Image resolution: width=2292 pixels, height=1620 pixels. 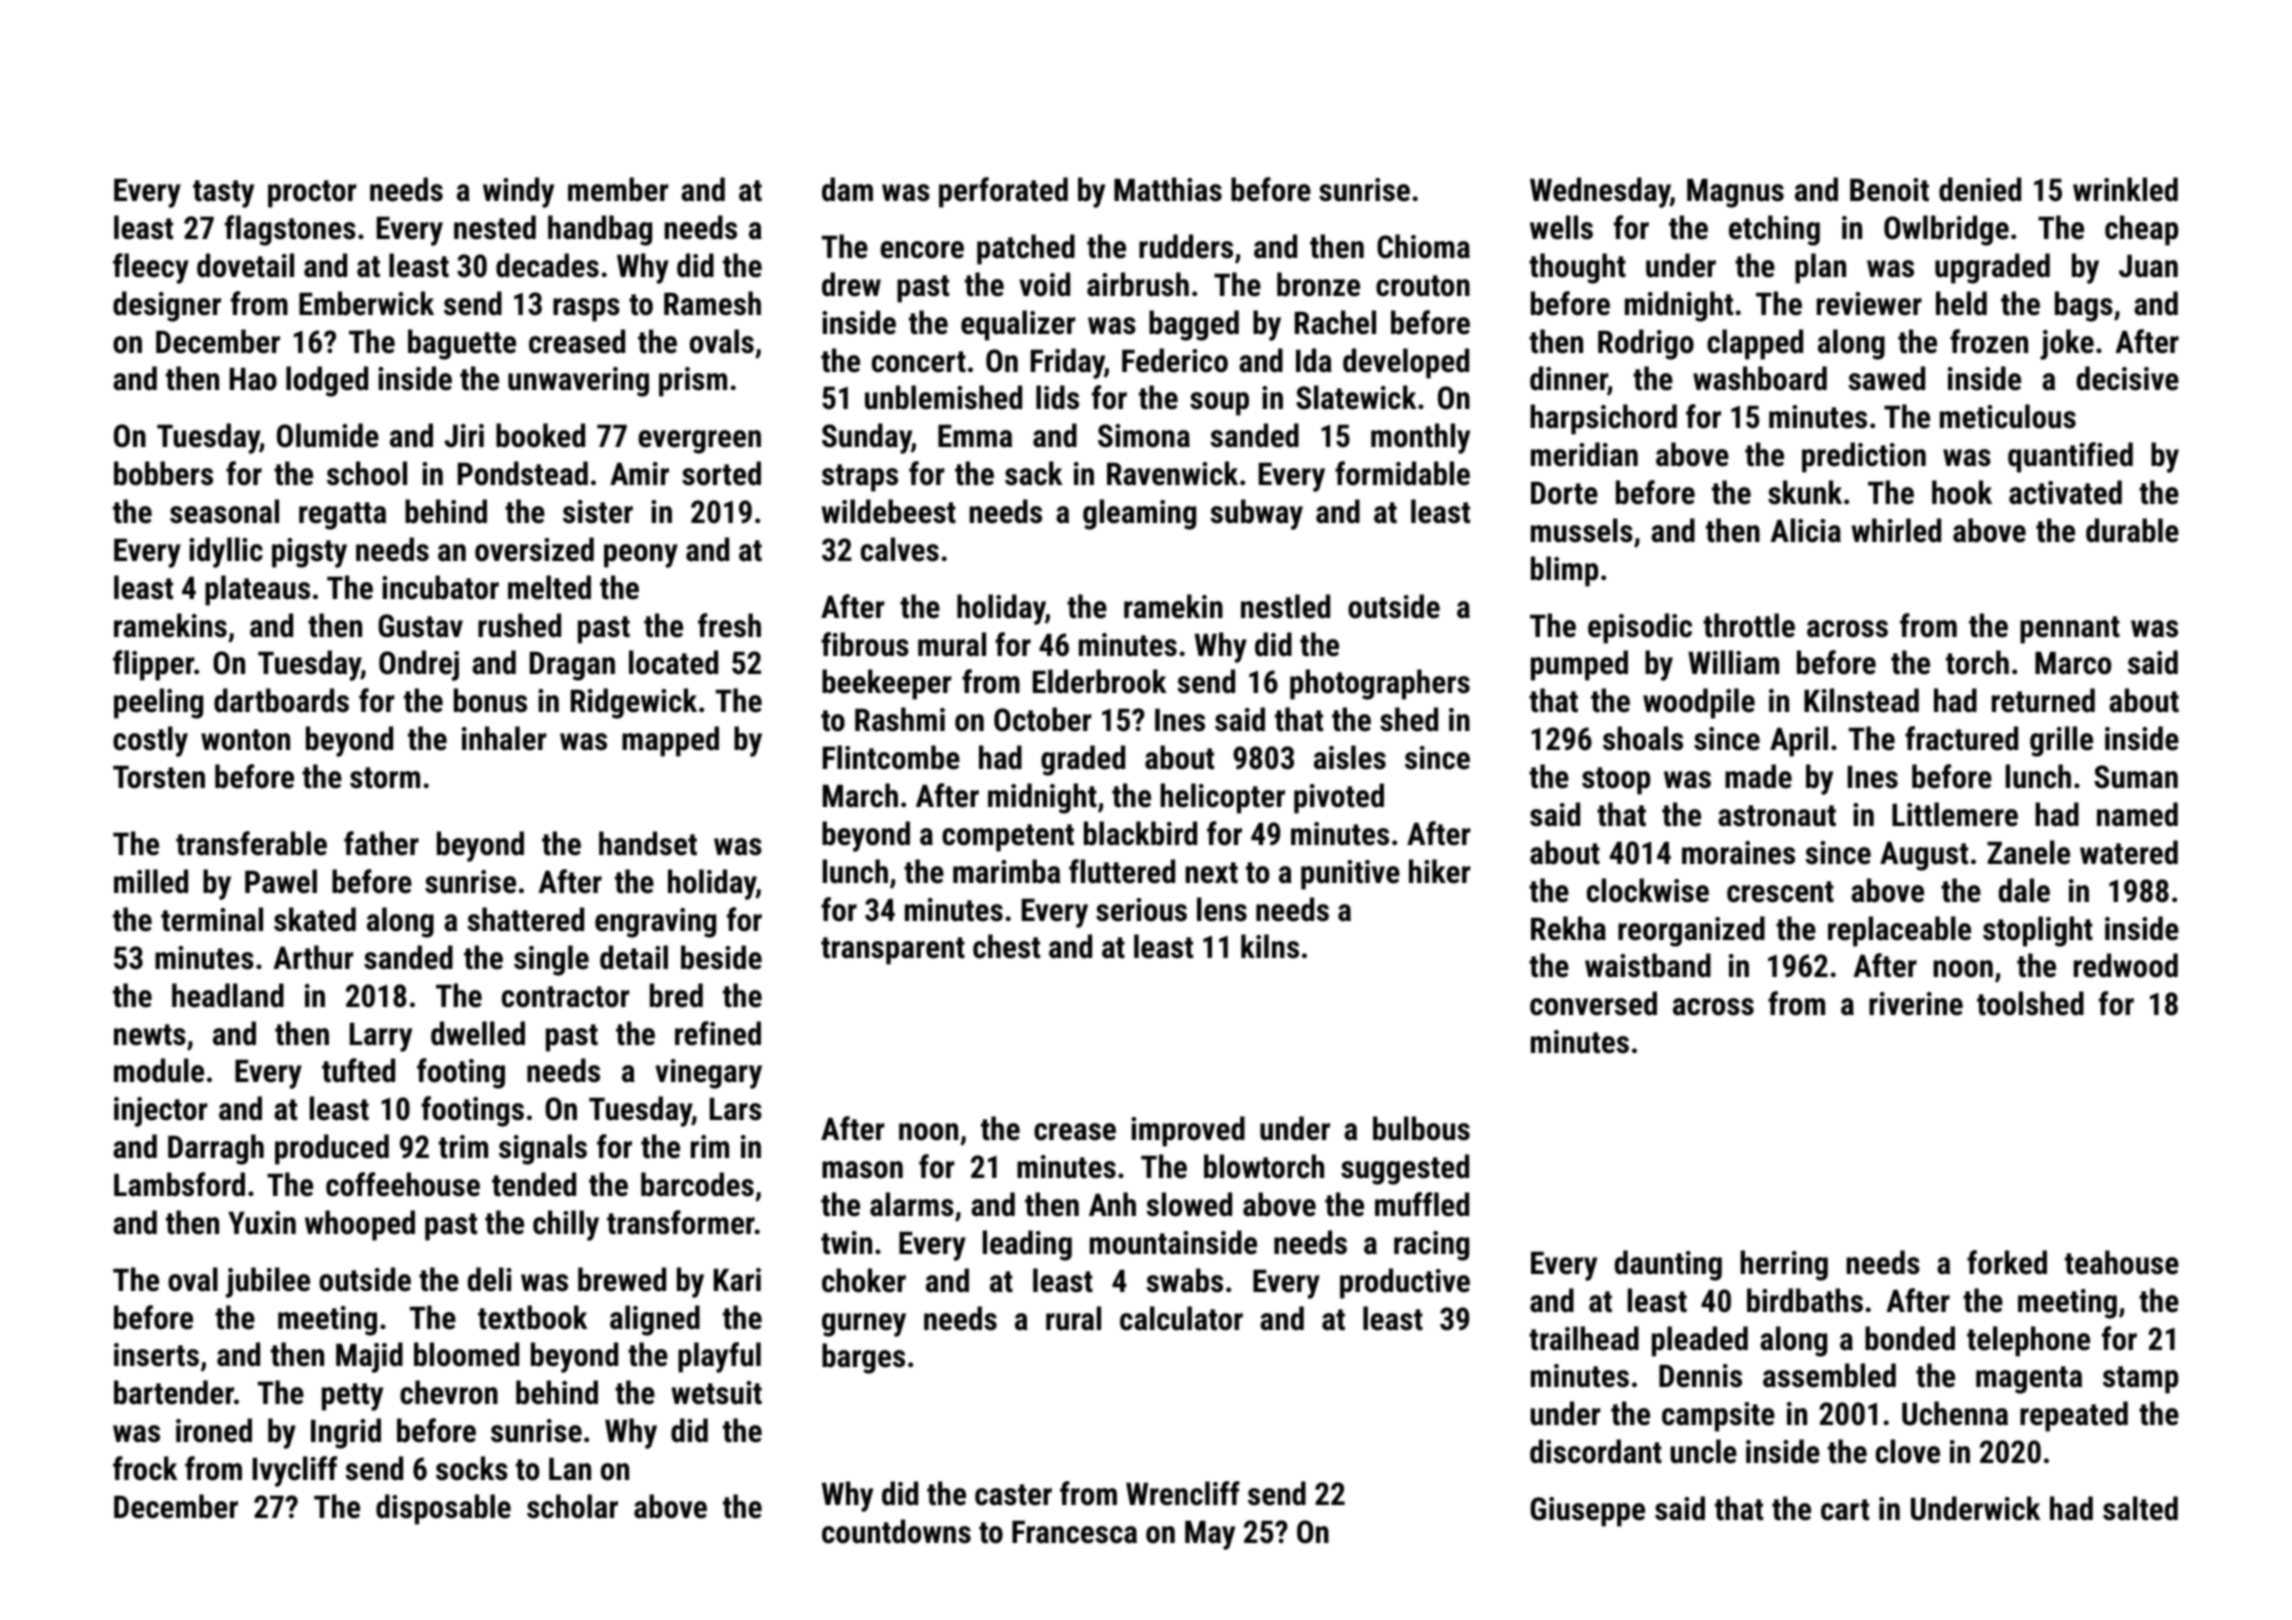 What do you see at coordinates (1916, 1004) in the screenshot?
I see `riverine` at bounding box center [1916, 1004].
